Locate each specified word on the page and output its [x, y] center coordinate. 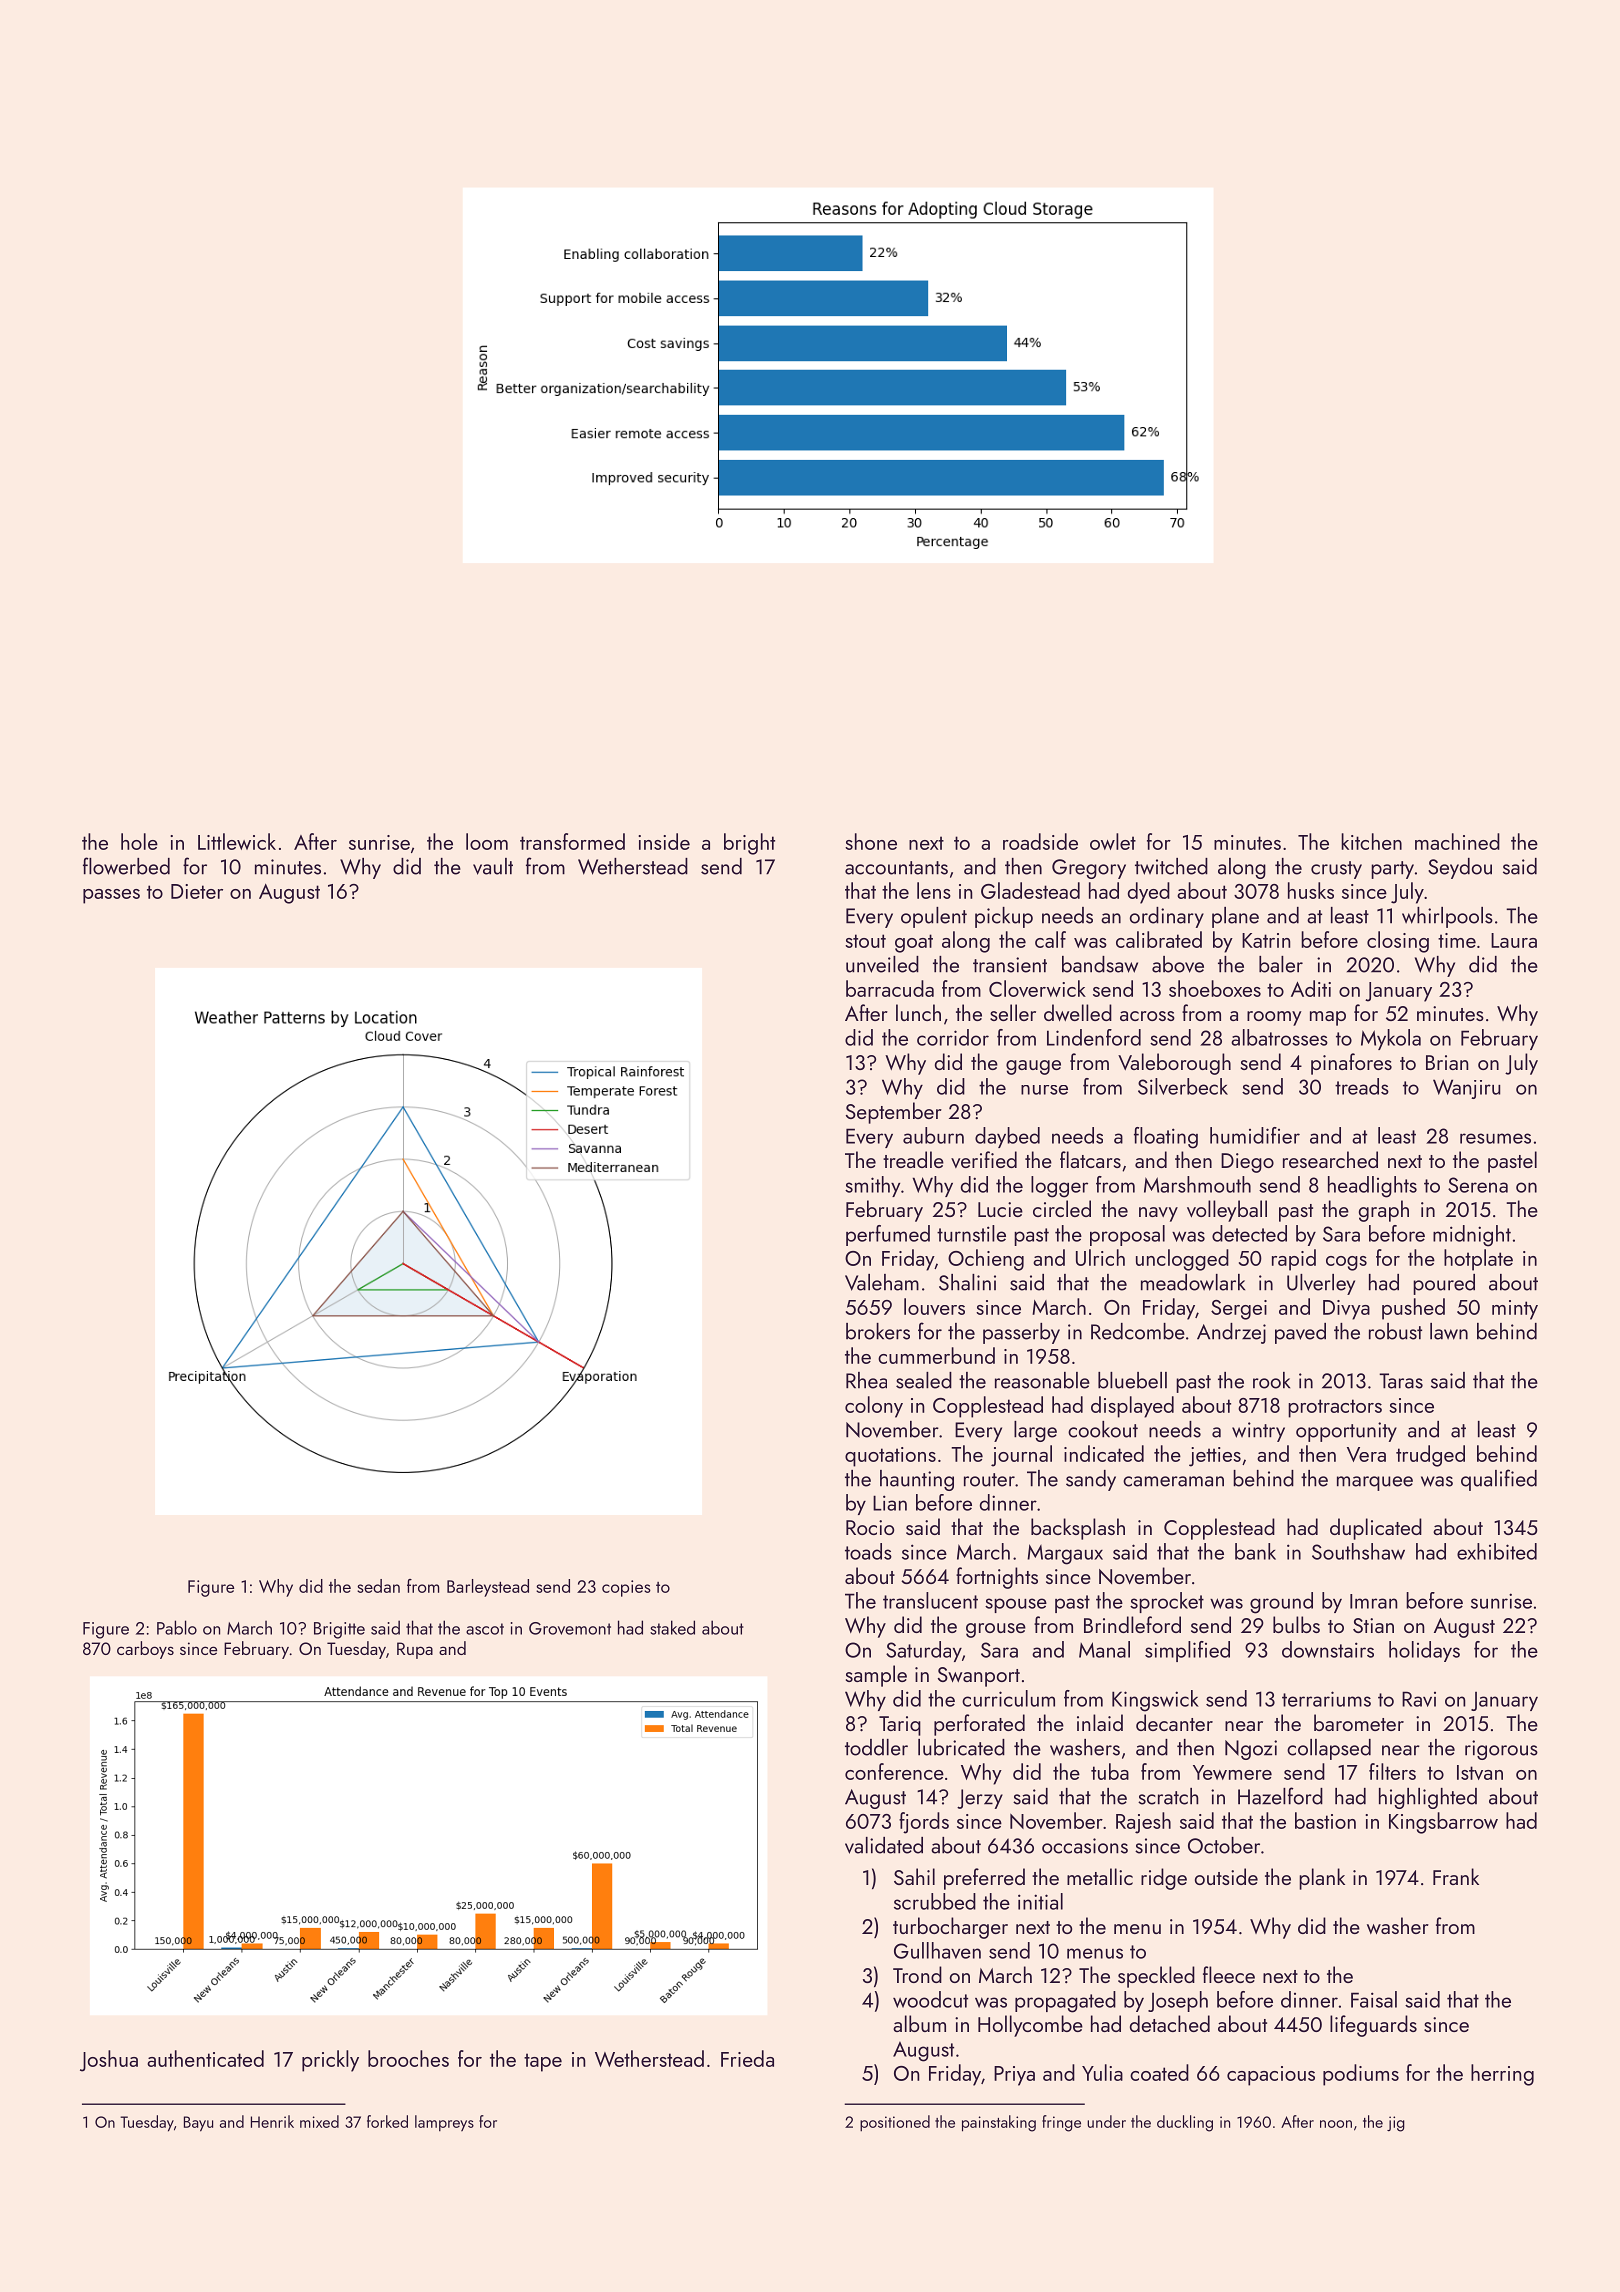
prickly [330, 2061]
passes [111, 896]
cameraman [1173, 1481]
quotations [890, 1457]
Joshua [109, 2061]
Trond [917, 1974]
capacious [1271, 2076]
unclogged [1182, 1260]
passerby [1021, 1333]
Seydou [1460, 868]
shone [871, 841]
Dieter [197, 891]
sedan [378, 1586]
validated [884, 1845]
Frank [1456, 1876]
